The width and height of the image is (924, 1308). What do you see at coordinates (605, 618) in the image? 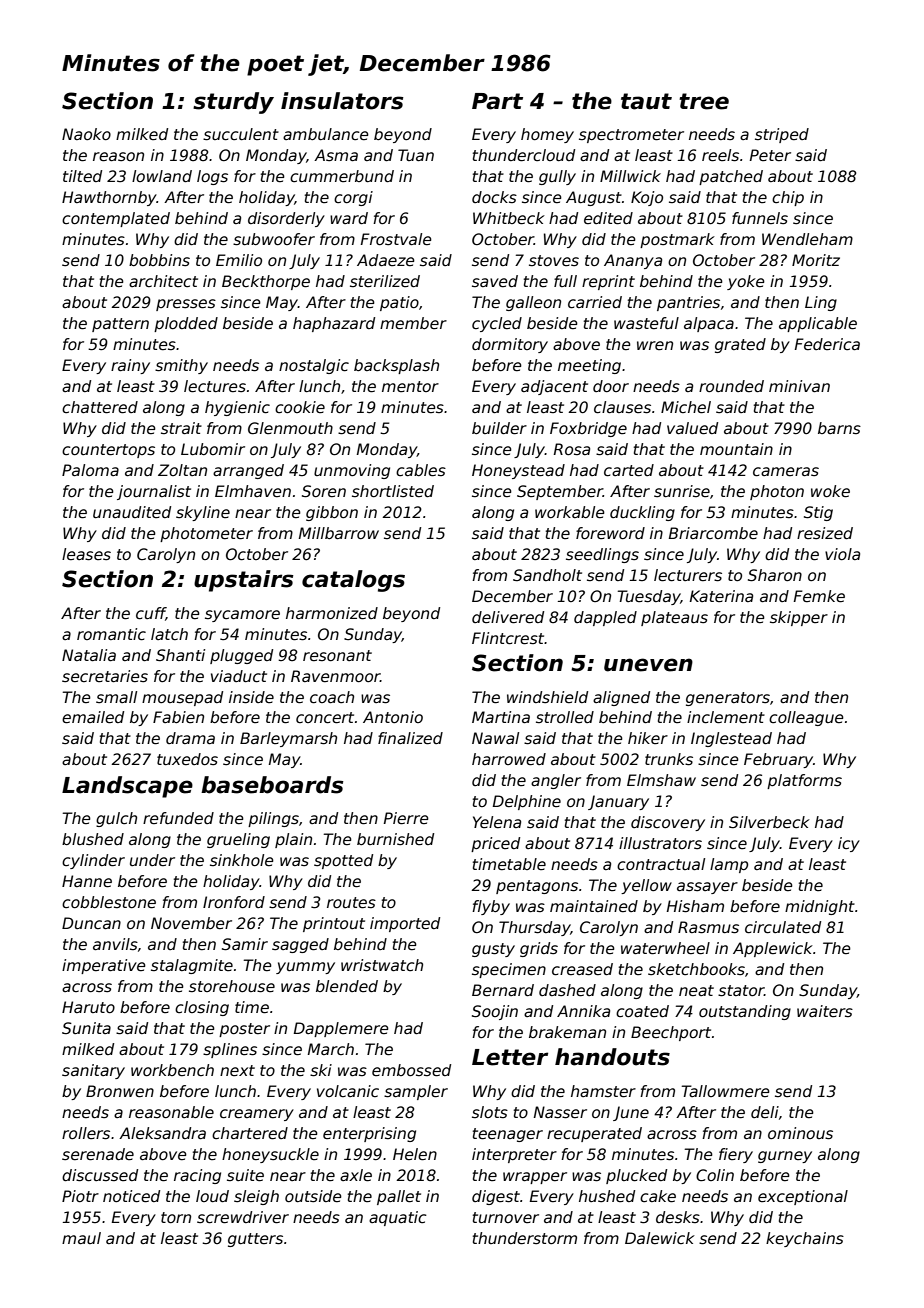
I see `dappled` at bounding box center [605, 618].
